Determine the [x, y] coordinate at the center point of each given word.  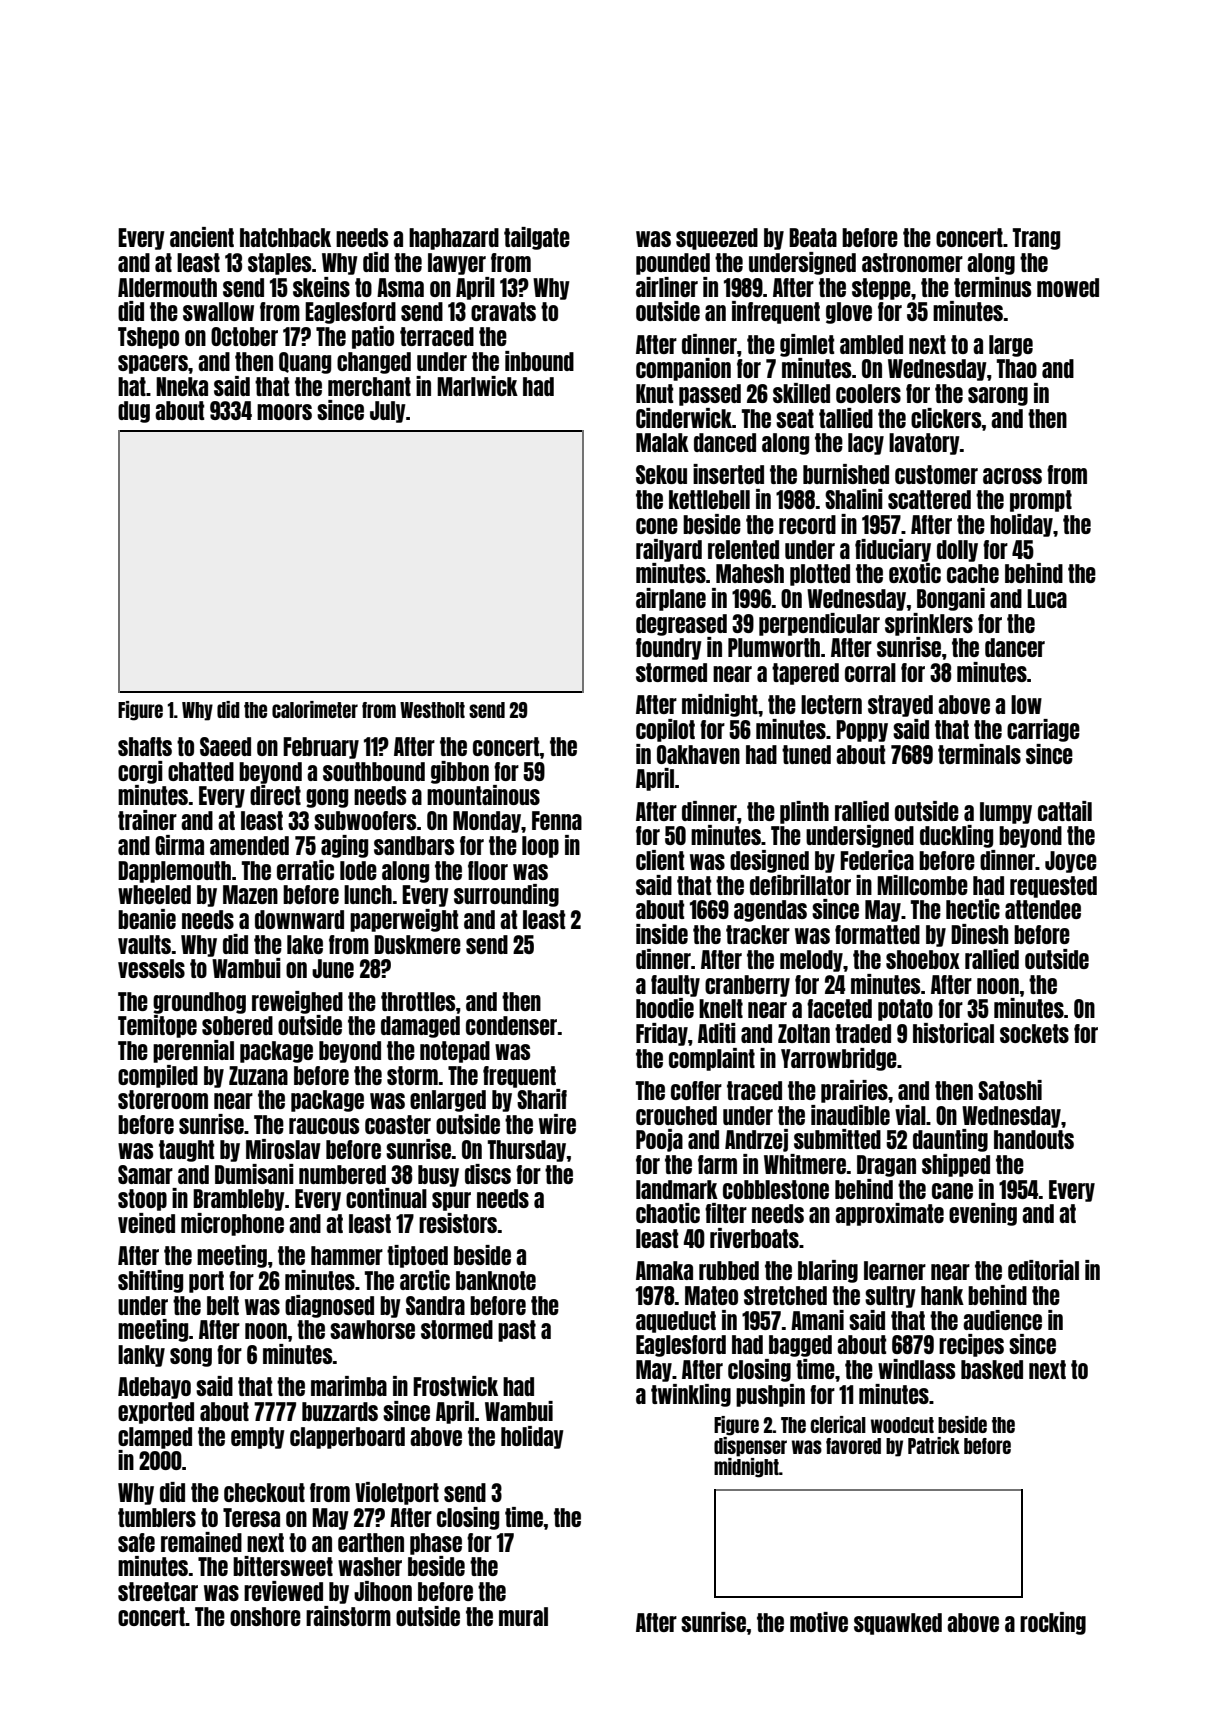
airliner [667, 287]
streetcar [158, 1591]
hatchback [285, 237]
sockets [1034, 1033]
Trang [1036, 239]
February [321, 748]
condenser [511, 1025]
